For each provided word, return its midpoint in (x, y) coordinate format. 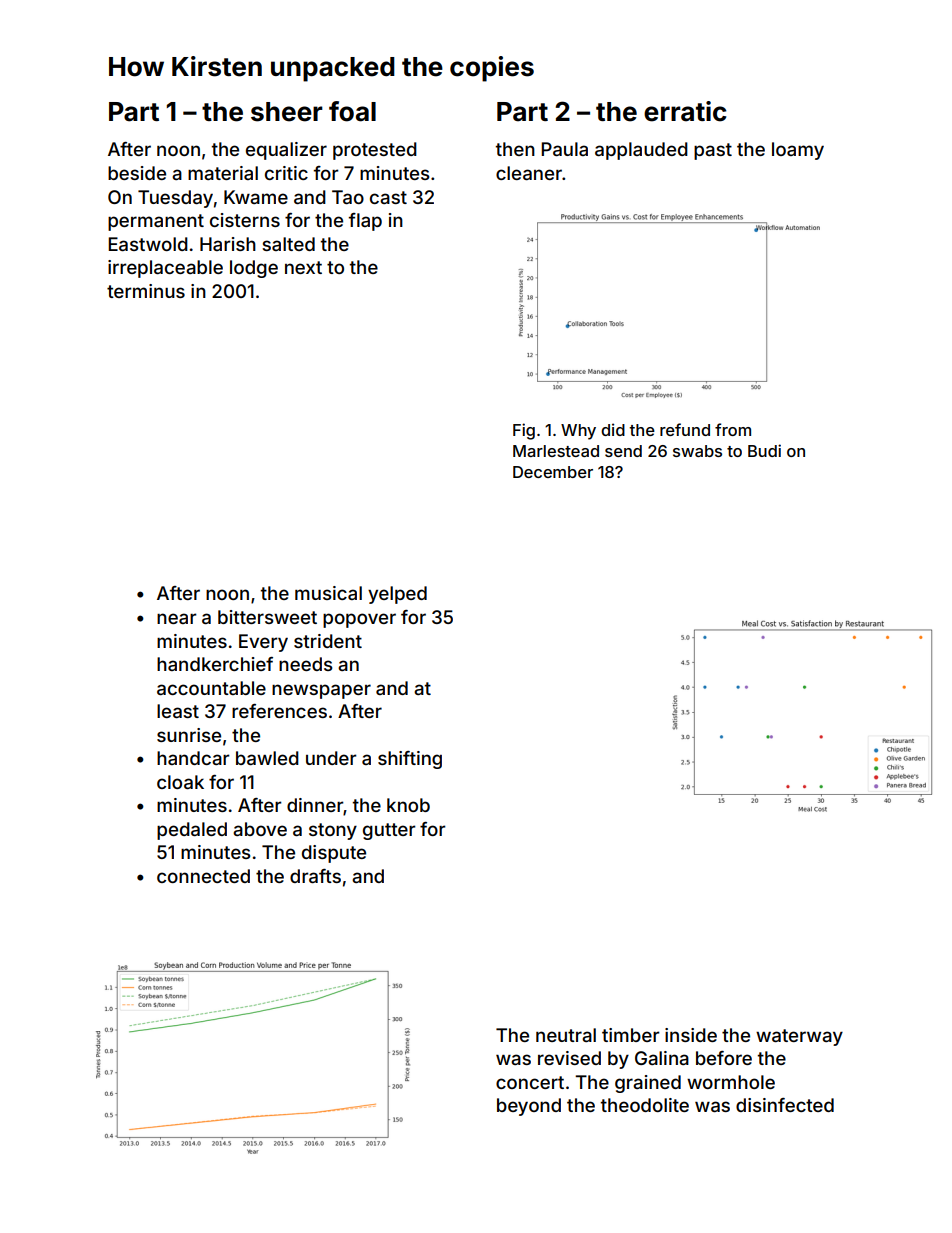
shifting (410, 760)
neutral (566, 1035)
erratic (685, 111)
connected (203, 876)
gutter (389, 831)
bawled (267, 758)
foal (352, 111)
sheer (287, 112)
